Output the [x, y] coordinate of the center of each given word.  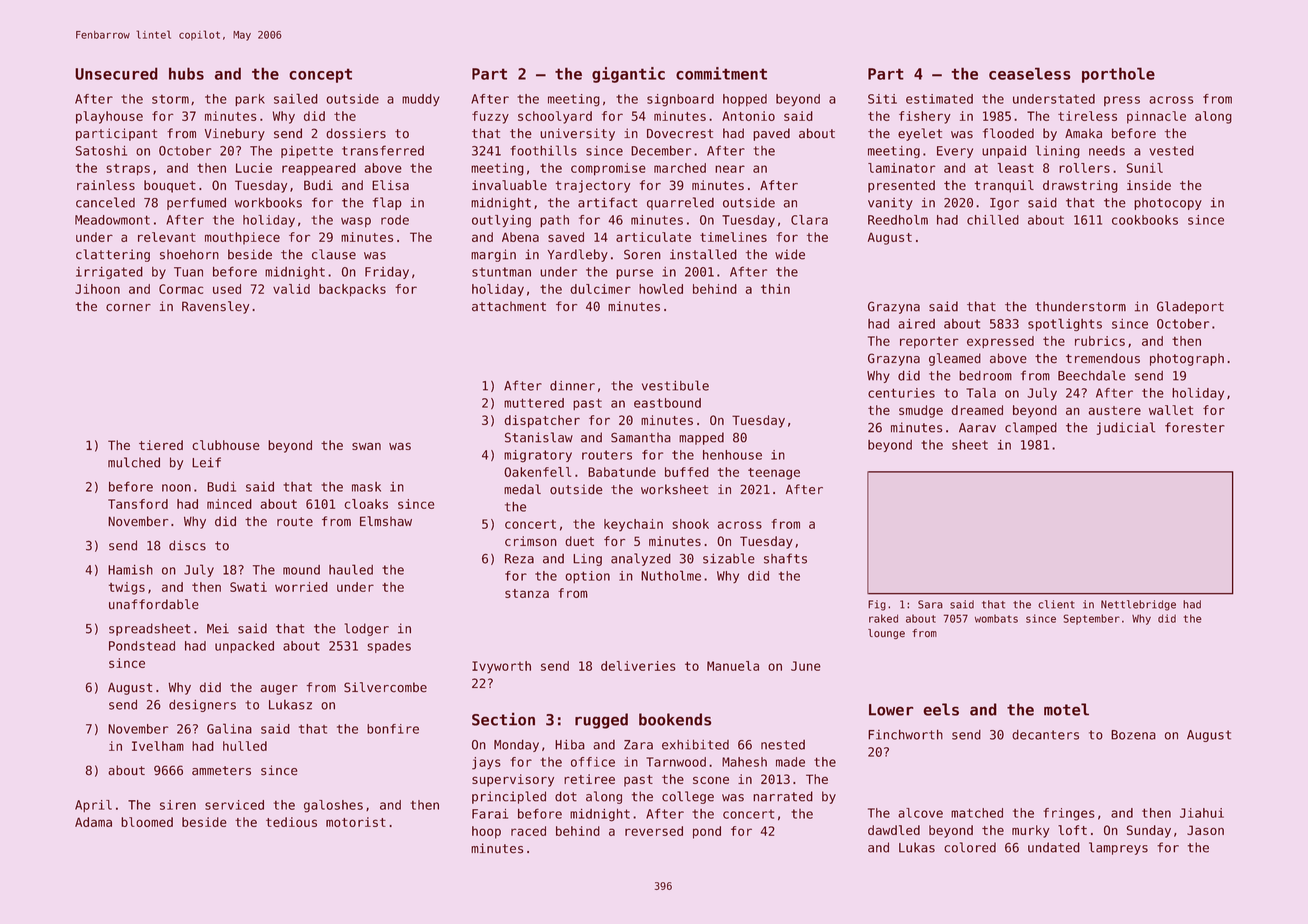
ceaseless [1030, 73]
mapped [701, 438]
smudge [921, 411]
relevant [167, 237]
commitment [721, 73]
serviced [234, 805]
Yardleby [578, 255]
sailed [296, 98]
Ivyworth [501, 667]
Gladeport [1190, 307]
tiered [161, 445]
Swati [248, 587]
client [1056, 604]
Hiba [570, 744]
